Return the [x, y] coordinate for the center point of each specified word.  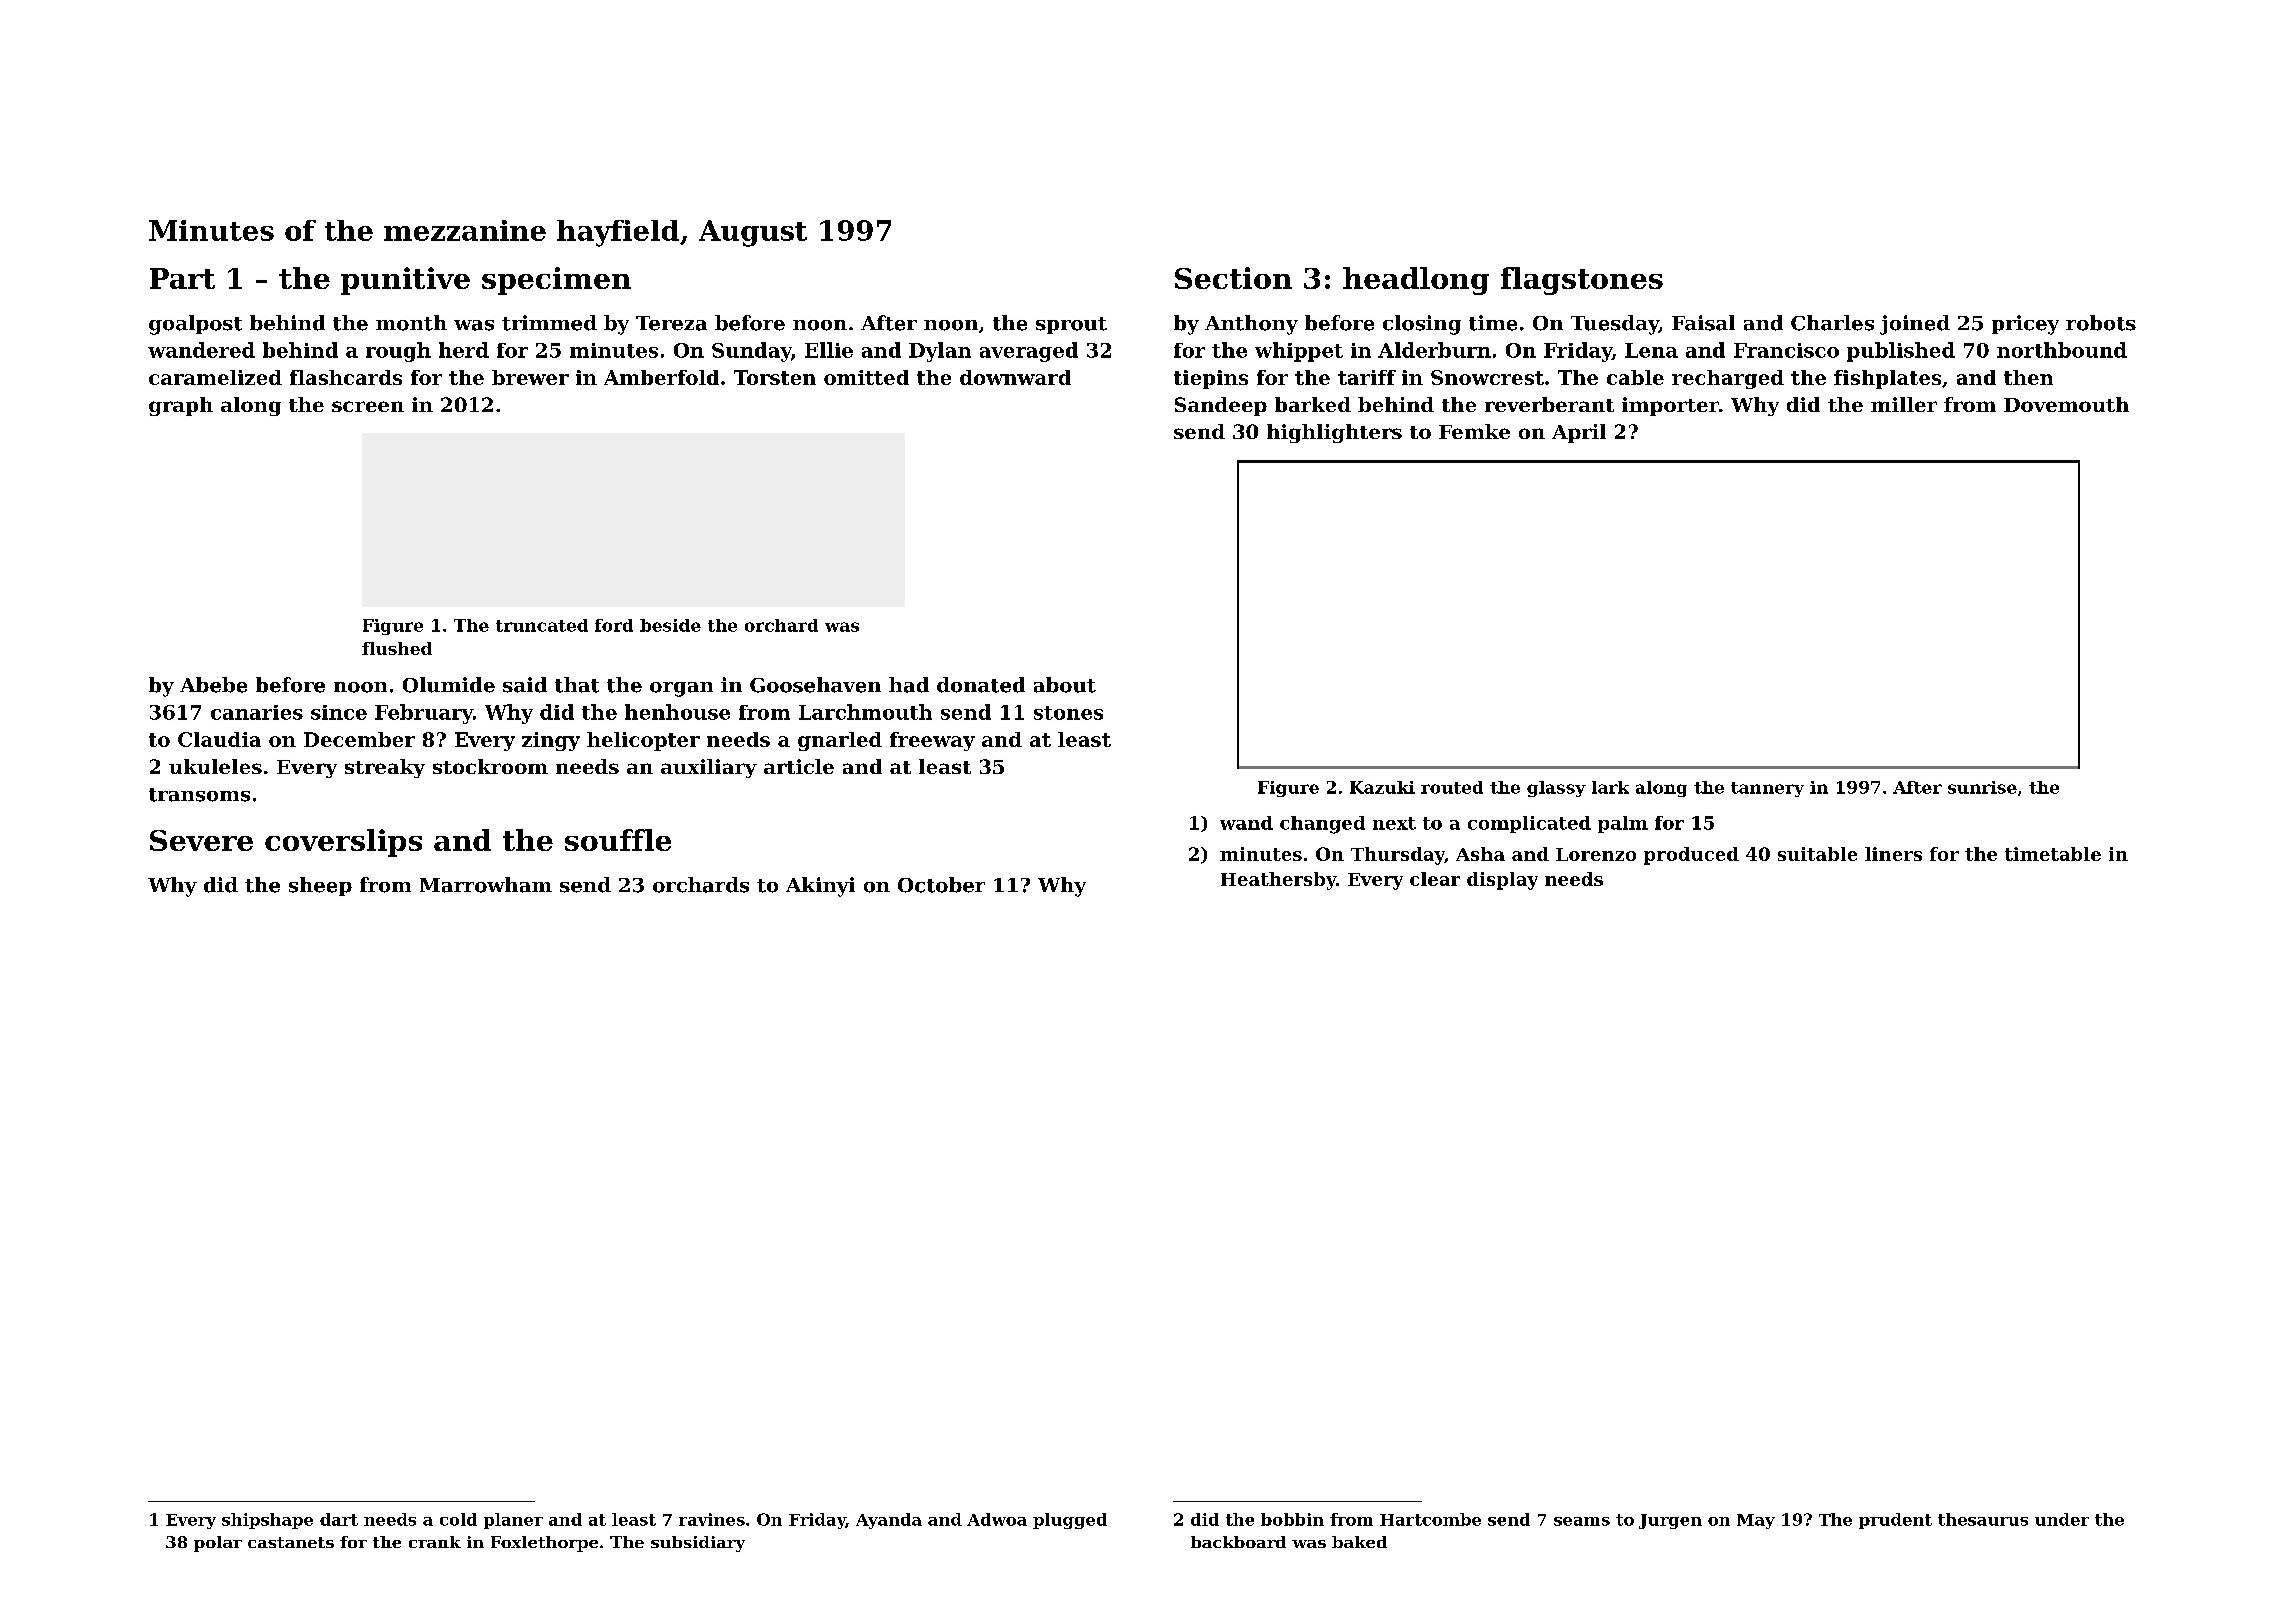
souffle [618, 840]
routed [1452, 787]
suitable [1817, 854]
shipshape [267, 1521]
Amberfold [661, 377]
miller [1904, 404]
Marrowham [486, 885]
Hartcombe [1430, 1519]
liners [1893, 854]
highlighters [1334, 433]
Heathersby [1278, 881]
